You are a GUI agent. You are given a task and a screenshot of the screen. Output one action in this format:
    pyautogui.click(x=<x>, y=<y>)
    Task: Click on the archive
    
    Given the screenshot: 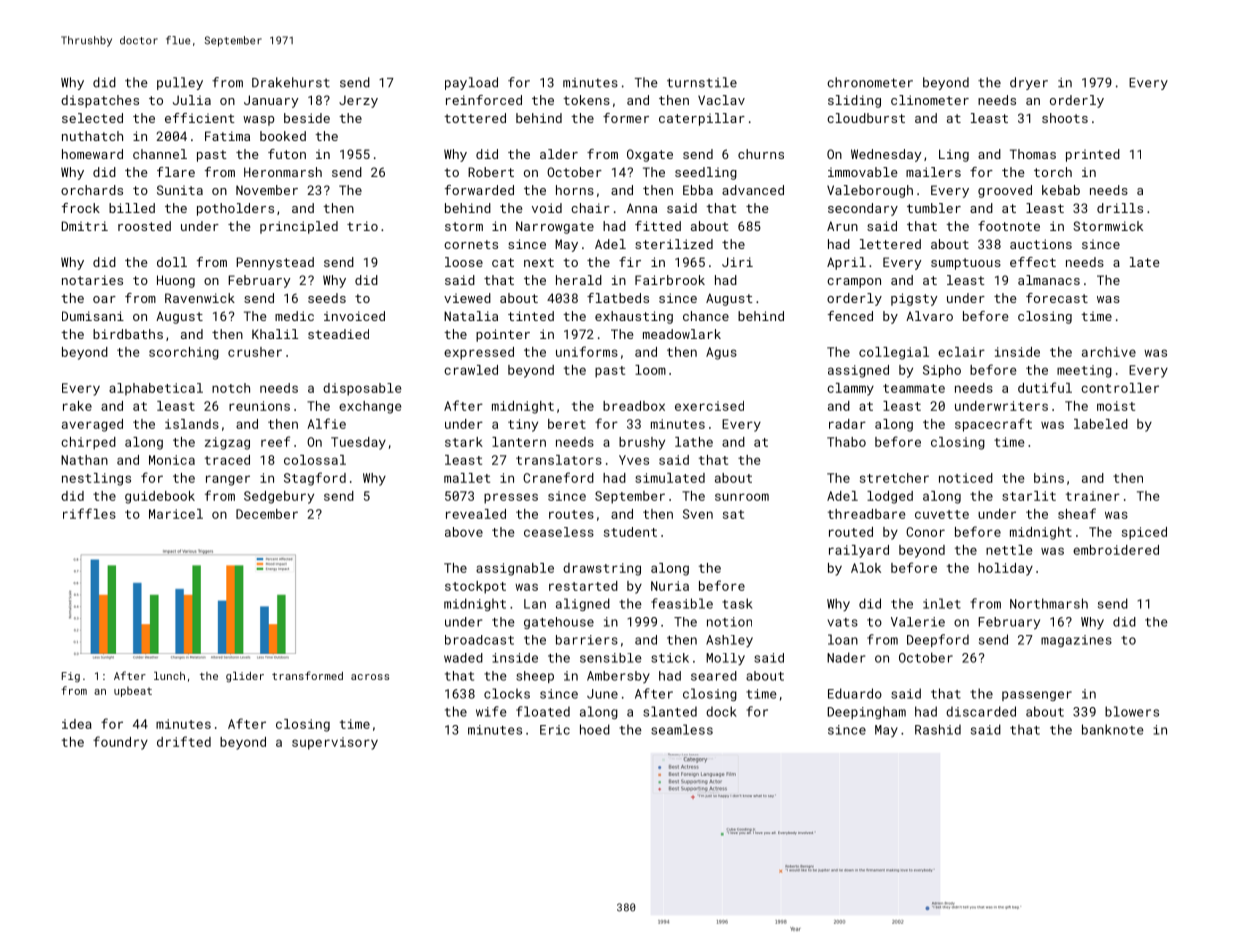 What is the action you would take?
    pyautogui.click(x=1109, y=352)
